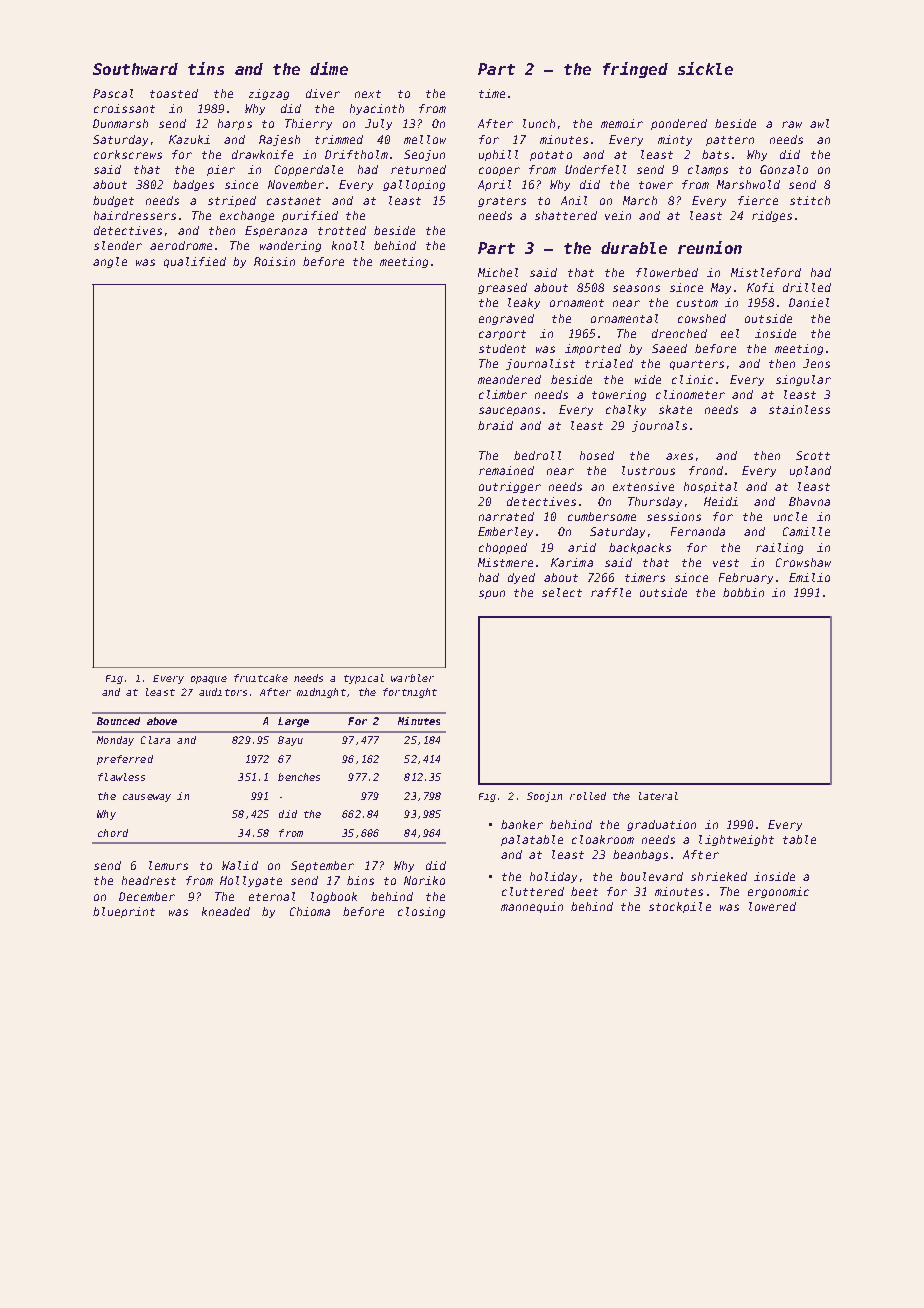 This page has width=924, height=1308. I want to click on kneaded, so click(226, 911).
